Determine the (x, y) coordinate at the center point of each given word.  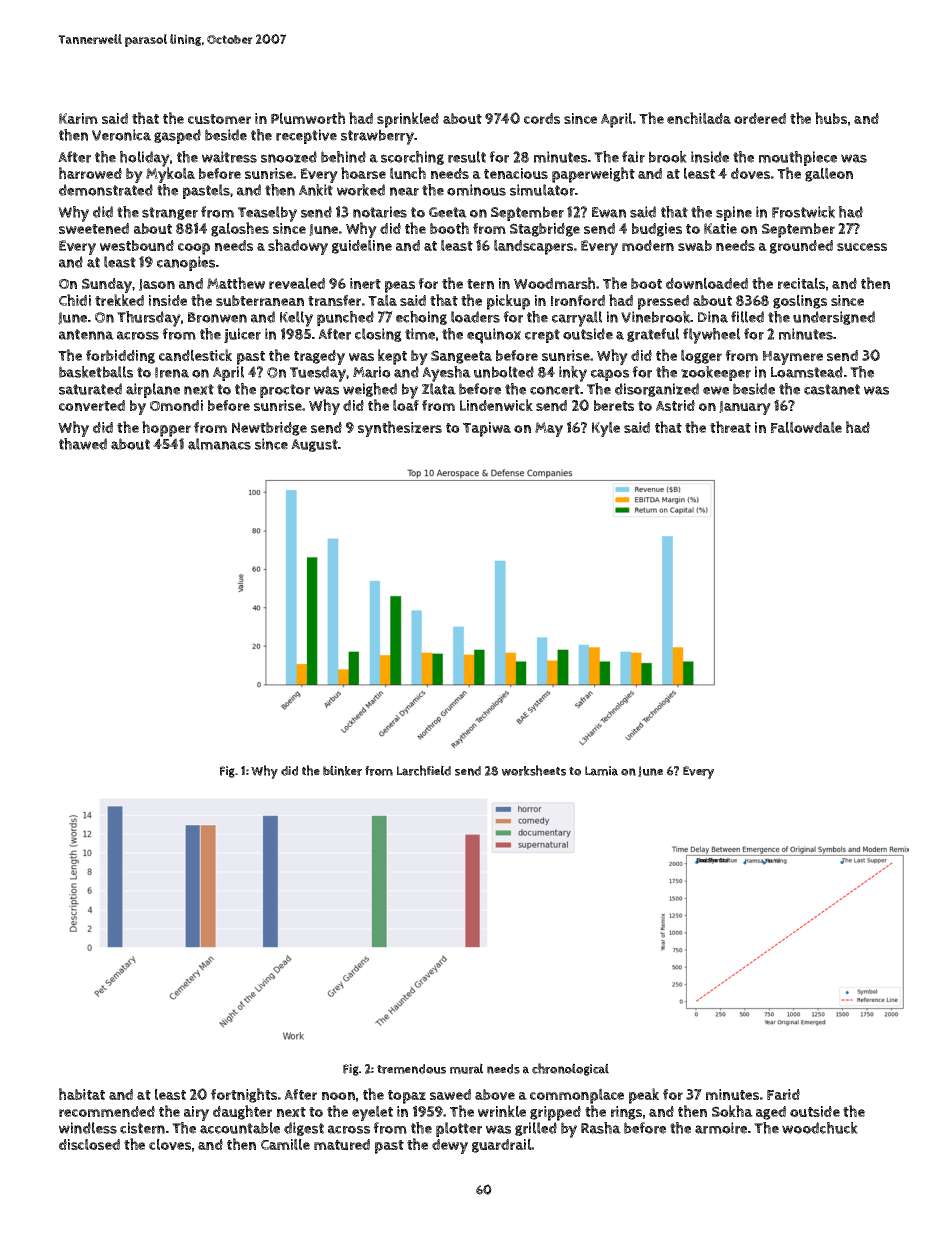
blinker (342, 770)
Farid (783, 1094)
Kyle (606, 429)
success (862, 247)
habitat (82, 1094)
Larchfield (424, 770)
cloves (170, 1144)
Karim (78, 118)
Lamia (601, 771)
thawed (83, 444)
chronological (570, 1069)
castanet (832, 389)
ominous (476, 190)
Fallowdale (806, 427)
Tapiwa (487, 429)
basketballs (96, 372)
